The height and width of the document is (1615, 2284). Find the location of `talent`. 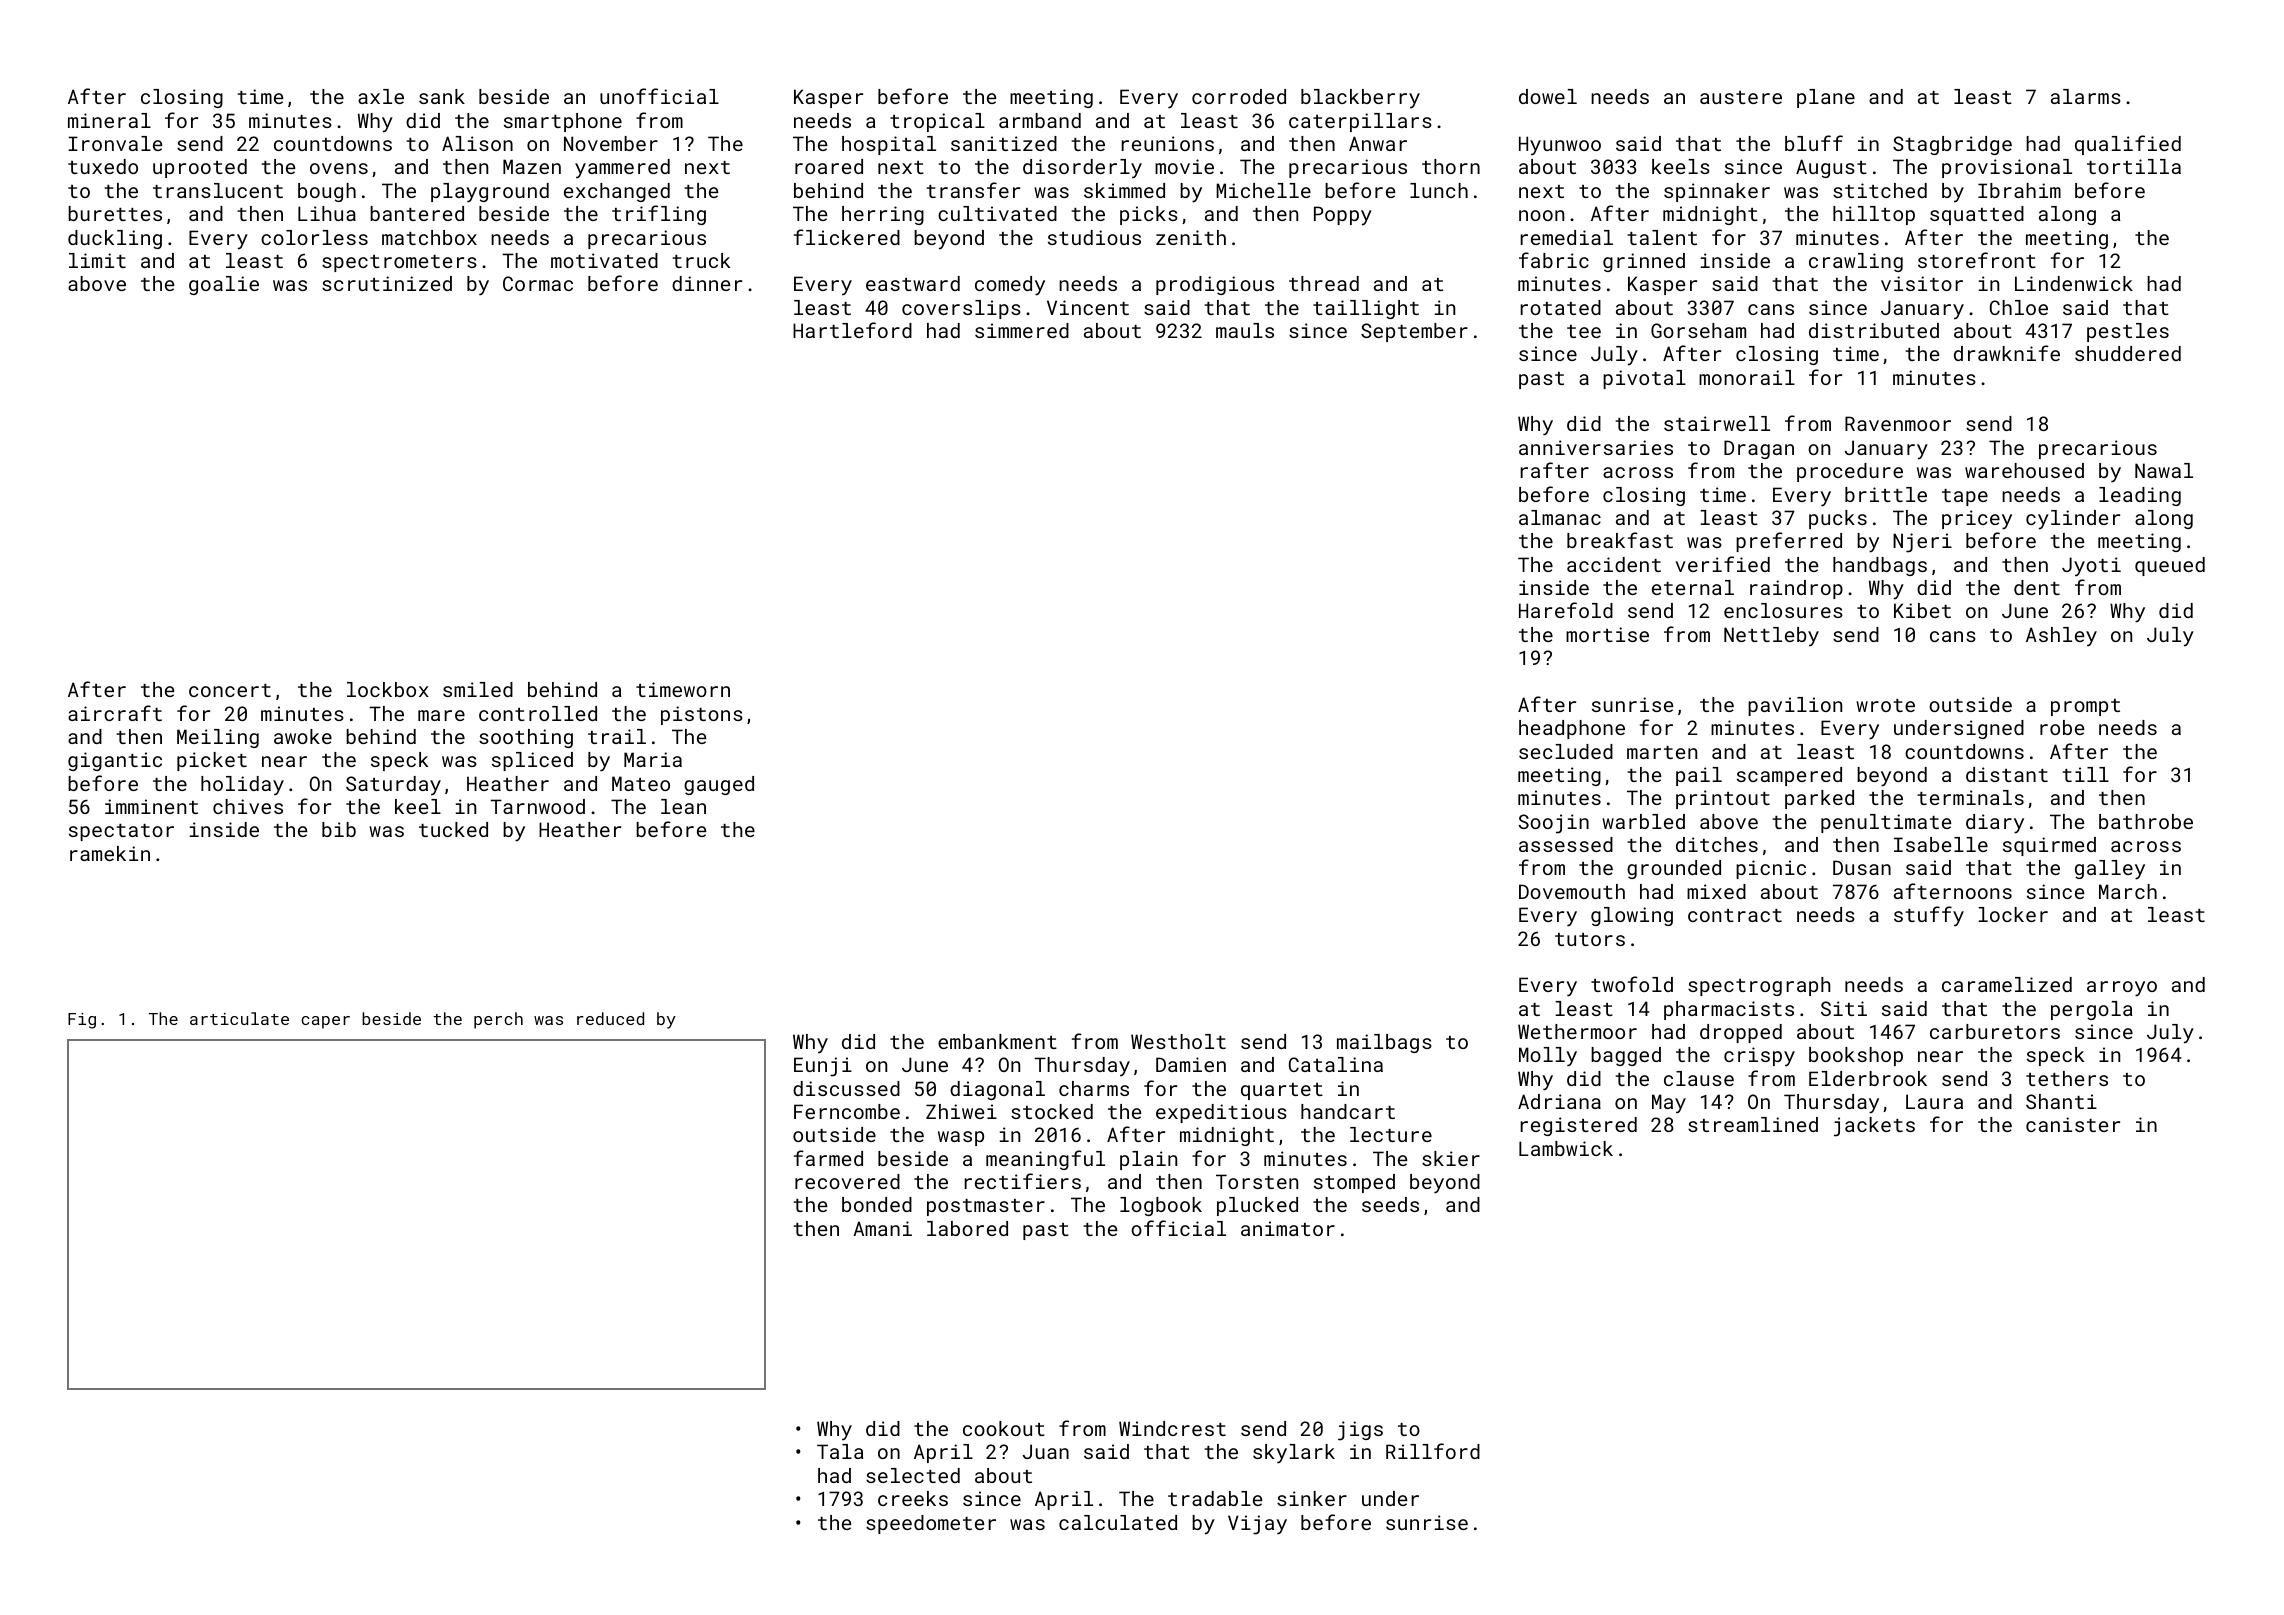

talent is located at coordinates (1662, 237).
